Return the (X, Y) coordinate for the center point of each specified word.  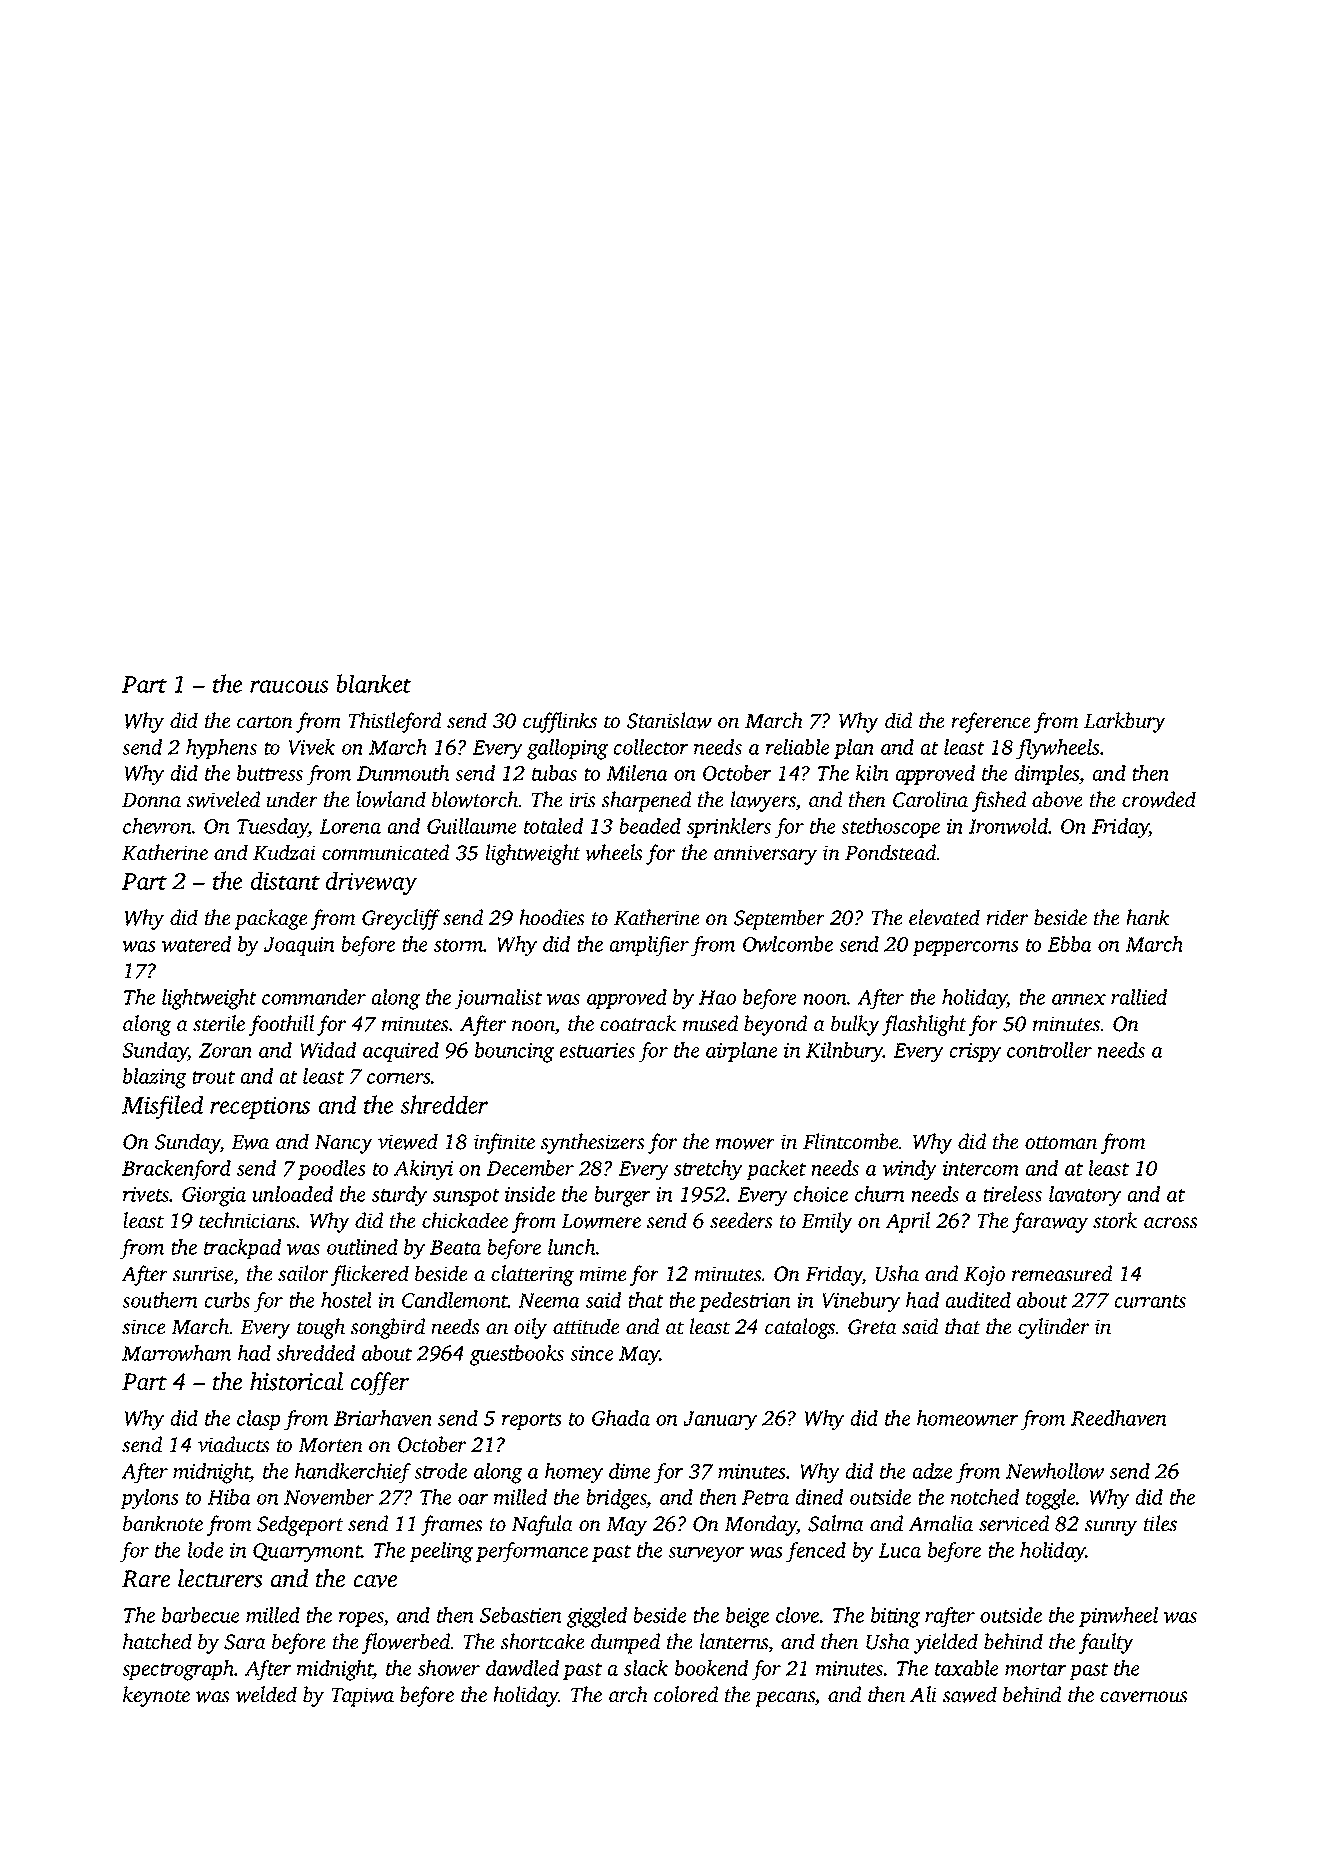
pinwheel (1118, 1617)
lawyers (763, 801)
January (720, 1421)
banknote (163, 1523)
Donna (151, 800)
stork (1115, 1220)
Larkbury (1125, 722)
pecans (785, 1699)
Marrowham (176, 1353)
